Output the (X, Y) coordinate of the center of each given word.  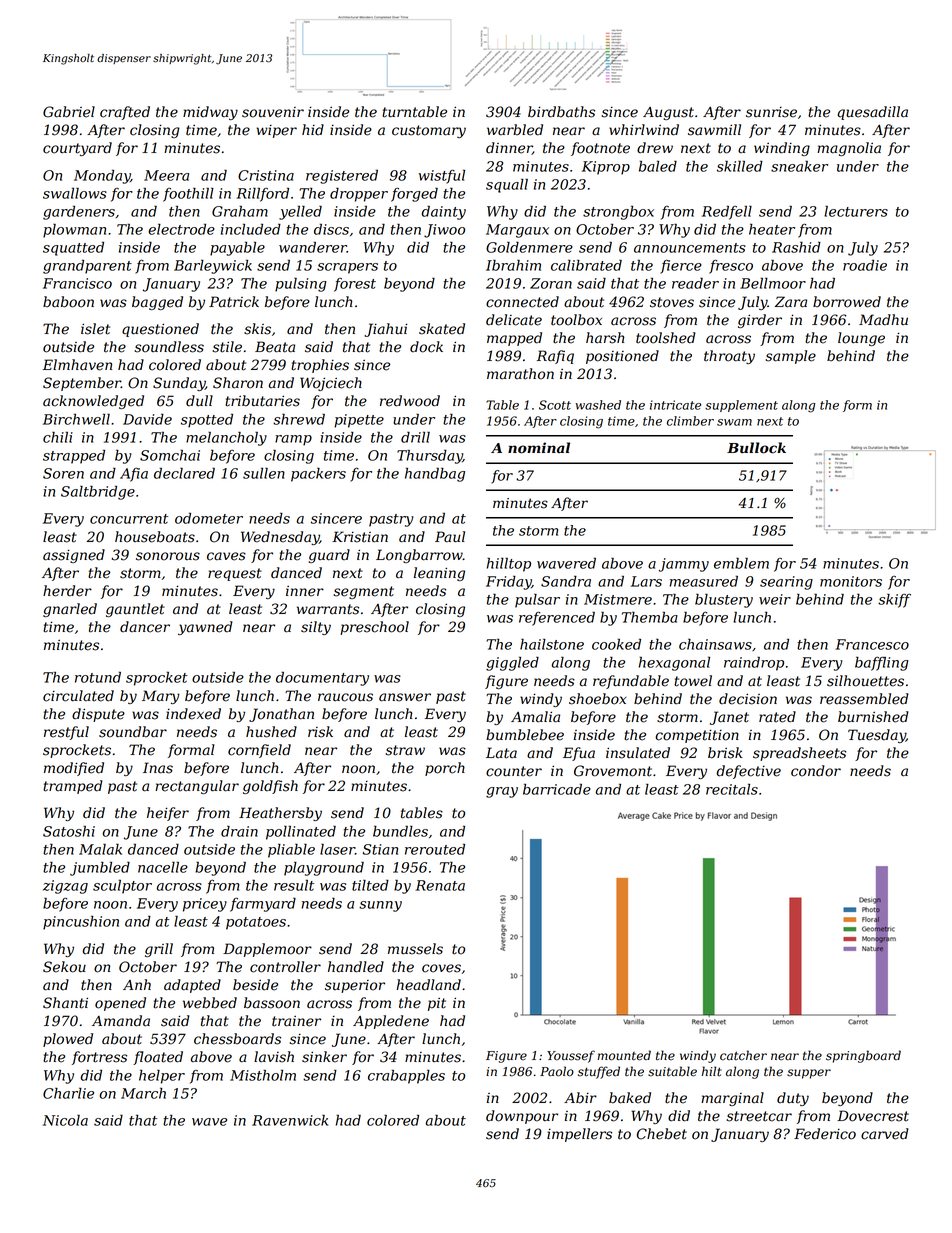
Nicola (65, 1120)
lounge (861, 339)
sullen (264, 473)
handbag (435, 474)
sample (790, 357)
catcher (743, 1055)
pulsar (537, 601)
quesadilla (872, 113)
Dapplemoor (267, 950)
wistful (442, 176)
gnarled (70, 610)
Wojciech (331, 384)
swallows (75, 193)
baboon (68, 302)
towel (693, 681)
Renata (440, 885)
